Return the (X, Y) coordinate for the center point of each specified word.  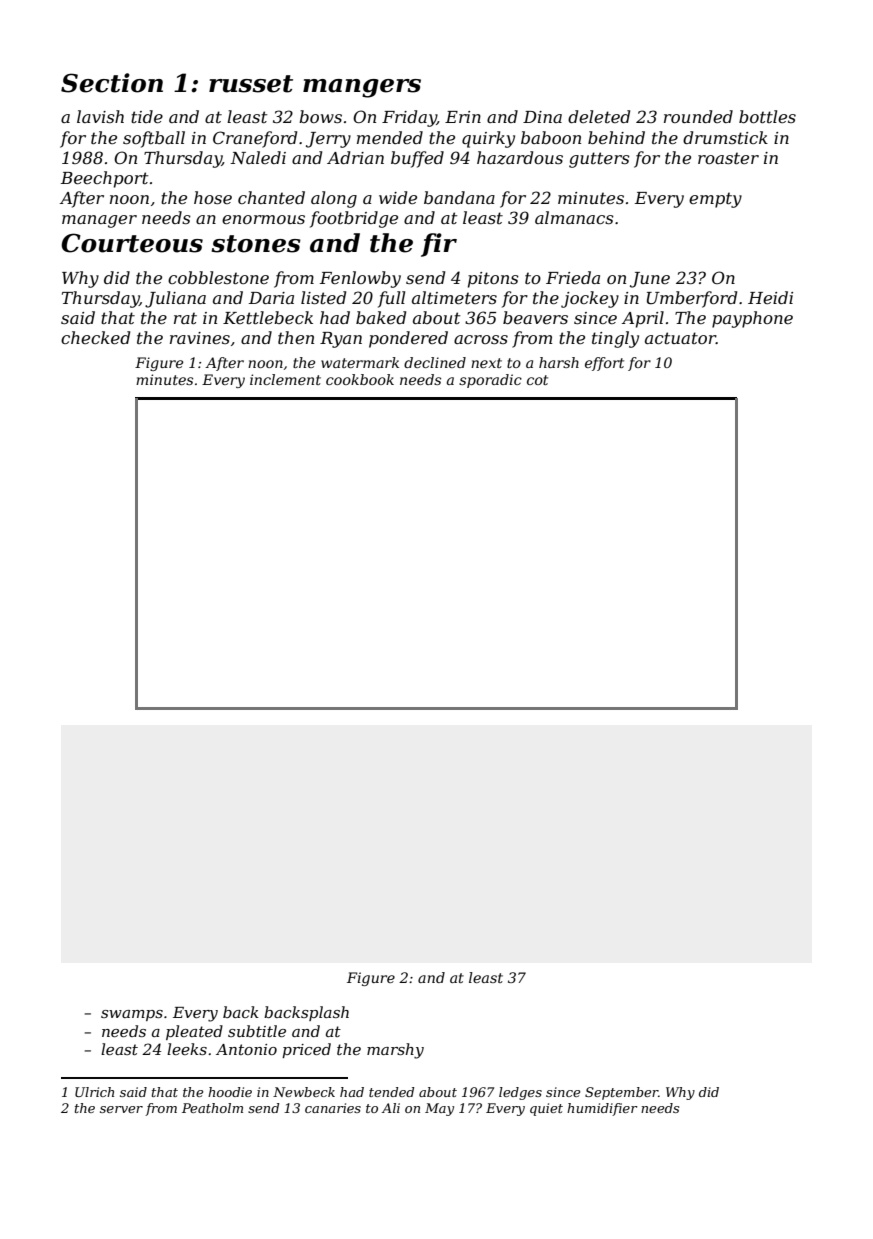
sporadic (490, 381)
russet (251, 84)
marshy (395, 1051)
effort (604, 364)
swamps (132, 1015)
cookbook (360, 379)
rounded (698, 116)
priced (306, 1050)
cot (537, 380)
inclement (285, 379)
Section (112, 83)
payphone (752, 319)
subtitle (257, 1031)
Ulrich (94, 1092)
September (621, 1093)
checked (95, 337)
